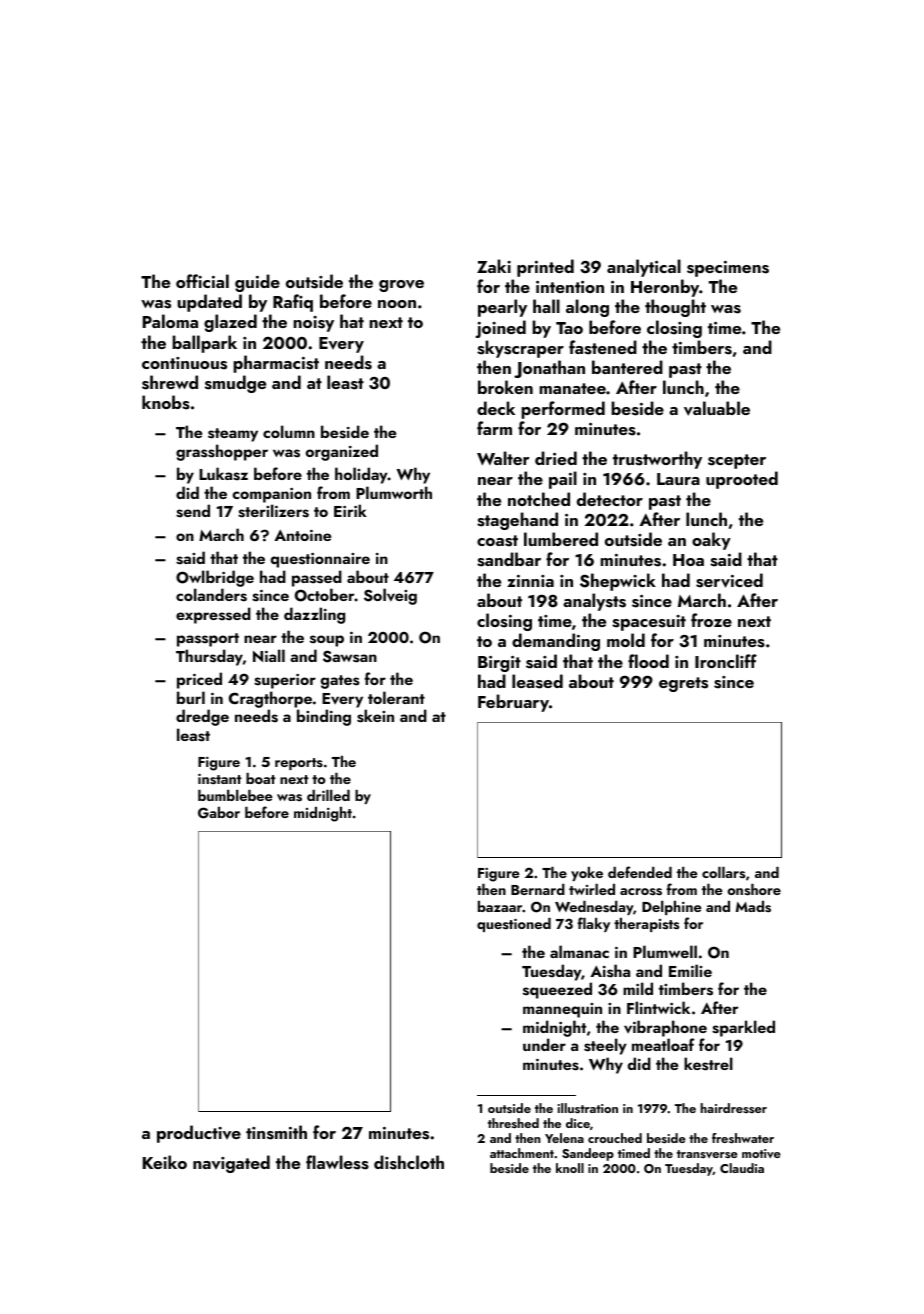 This screenshot has width=924, height=1314. I want to click on noisy, so click(313, 324).
